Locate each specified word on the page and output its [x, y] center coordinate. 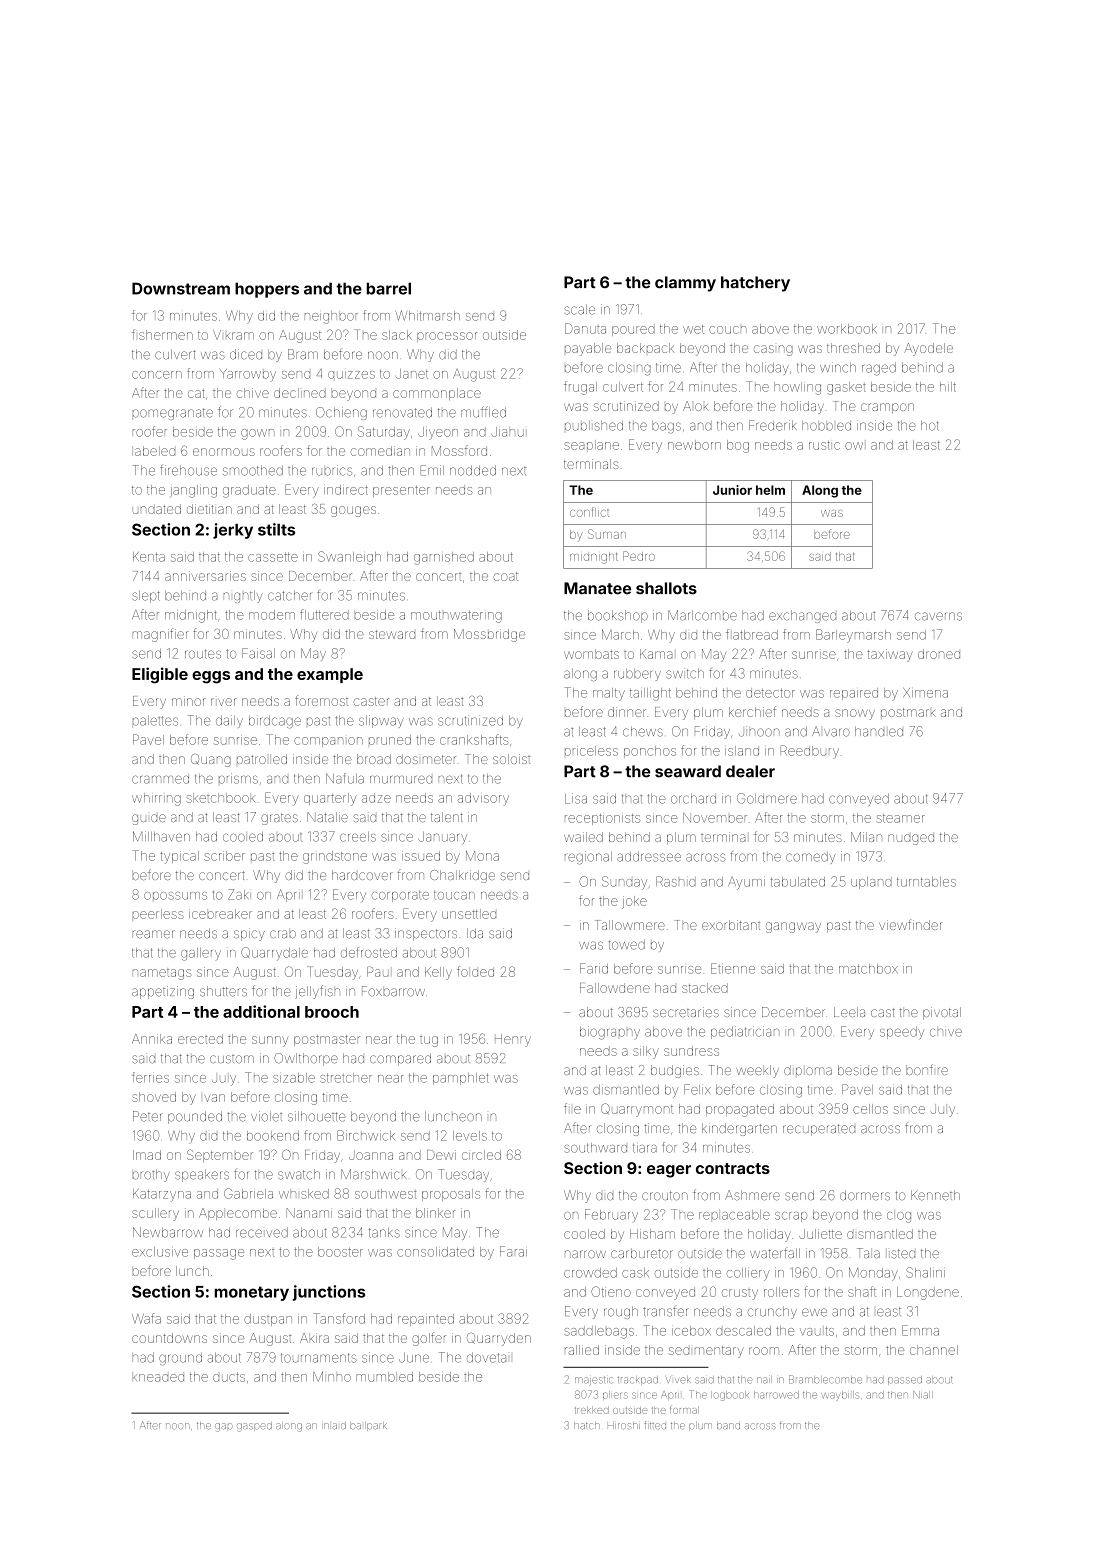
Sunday [624, 883]
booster [340, 1252]
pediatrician [745, 1032]
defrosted [369, 952]
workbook [847, 329]
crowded [590, 1273]
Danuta [585, 328]
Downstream [181, 288]
